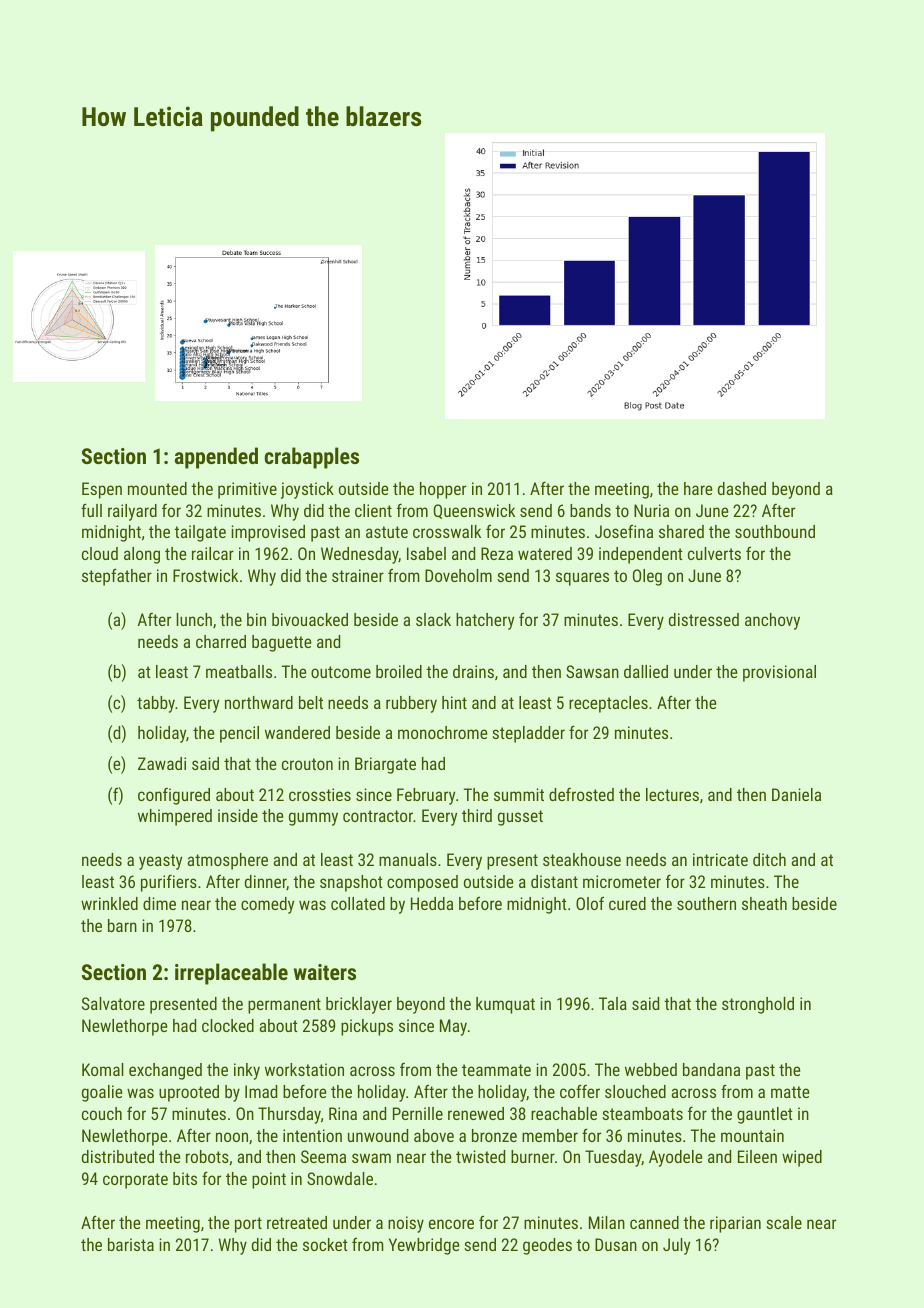  What do you see at coordinates (156, 704) in the page?
I see `tabby` at bounding box center [156, 704].
